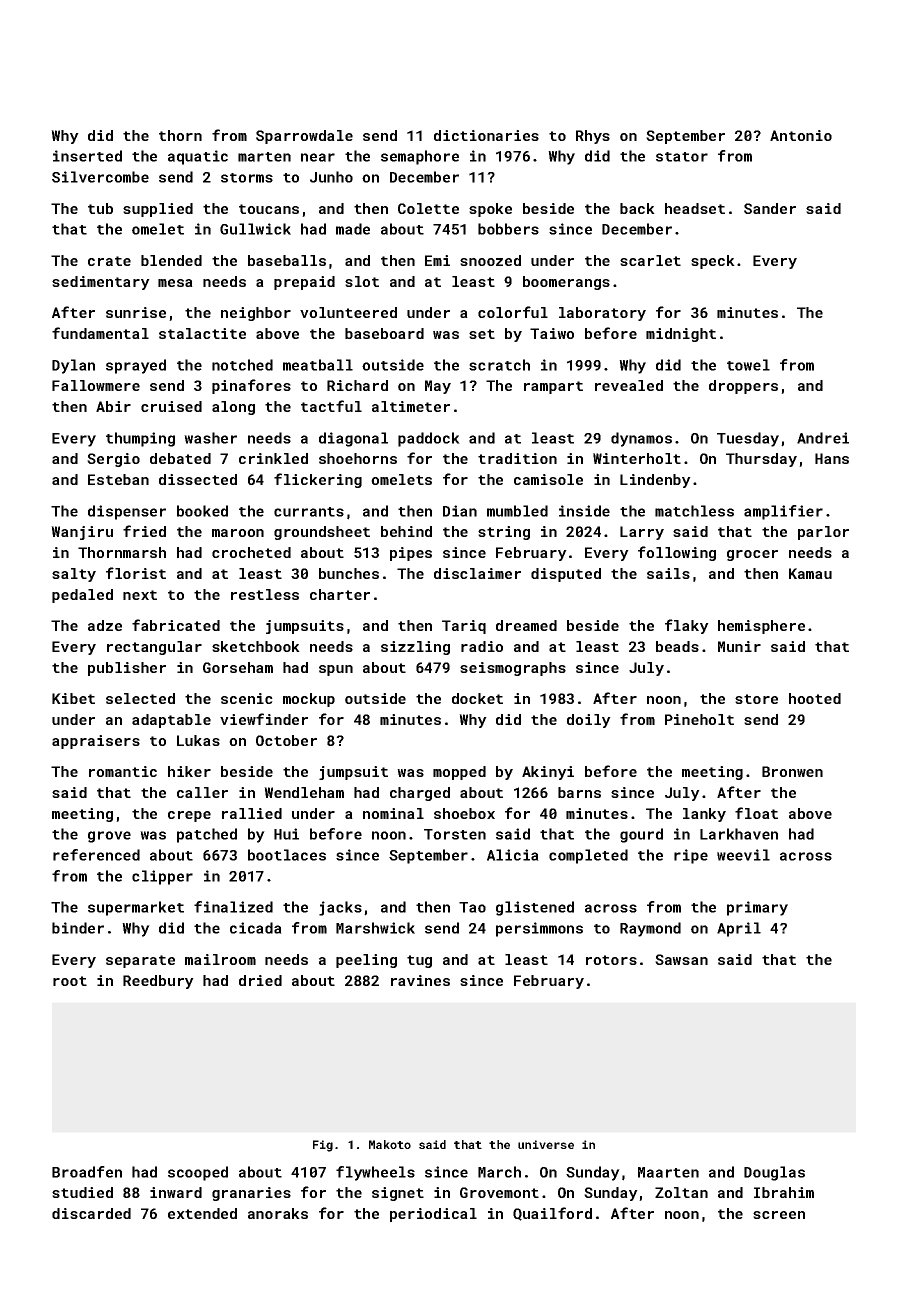  What do you see at coordinates (792, 771) in the screenshot?
I see `Bronwen` at bounding box center [792, 771].
